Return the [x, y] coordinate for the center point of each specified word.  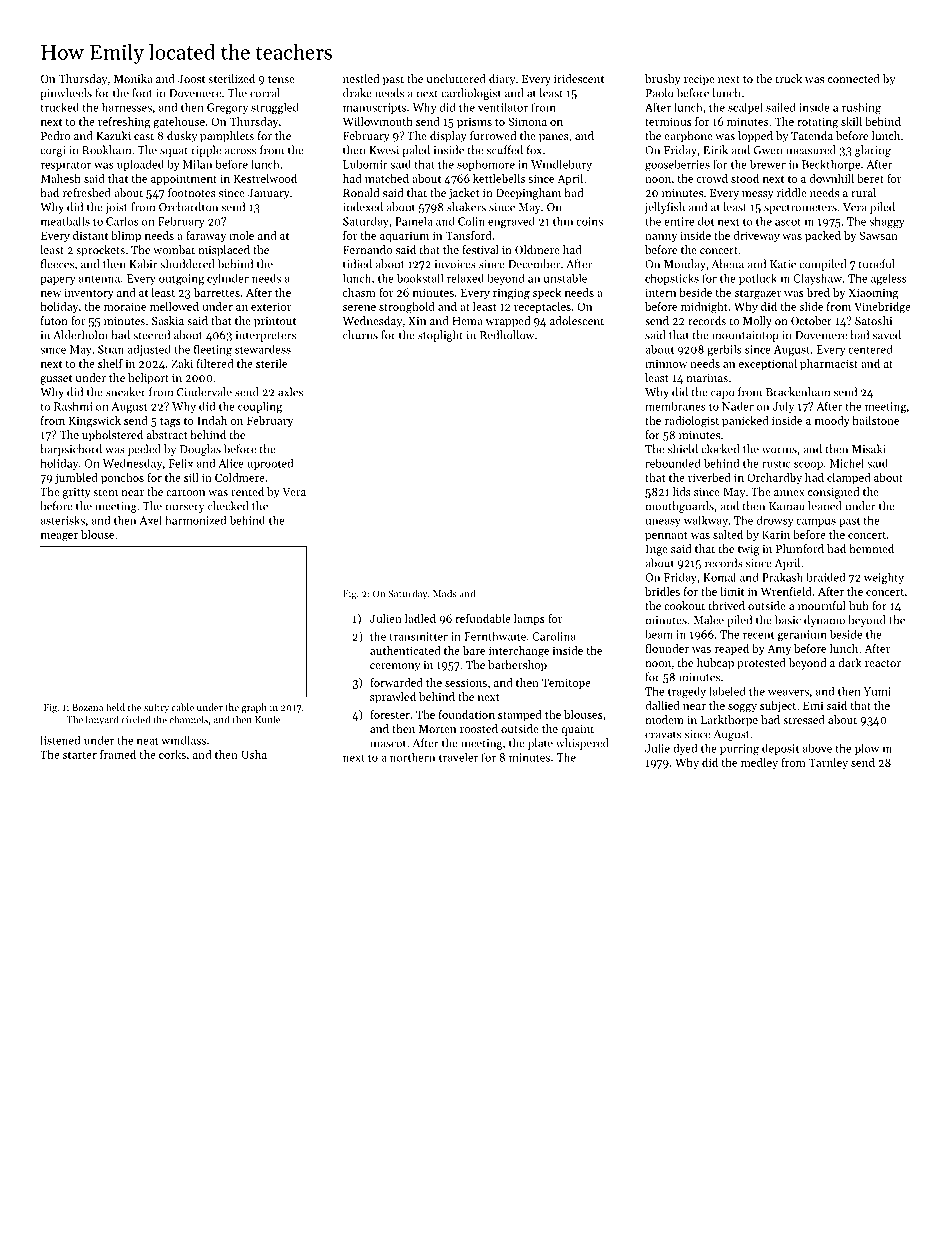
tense [281, 79]
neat [147, 741]
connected [854, 78]
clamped [848, 478]
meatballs [65, 221]
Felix [181, 463]
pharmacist [829, 364]
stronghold [407, 308]
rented [247, 491]
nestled [361, 78]
